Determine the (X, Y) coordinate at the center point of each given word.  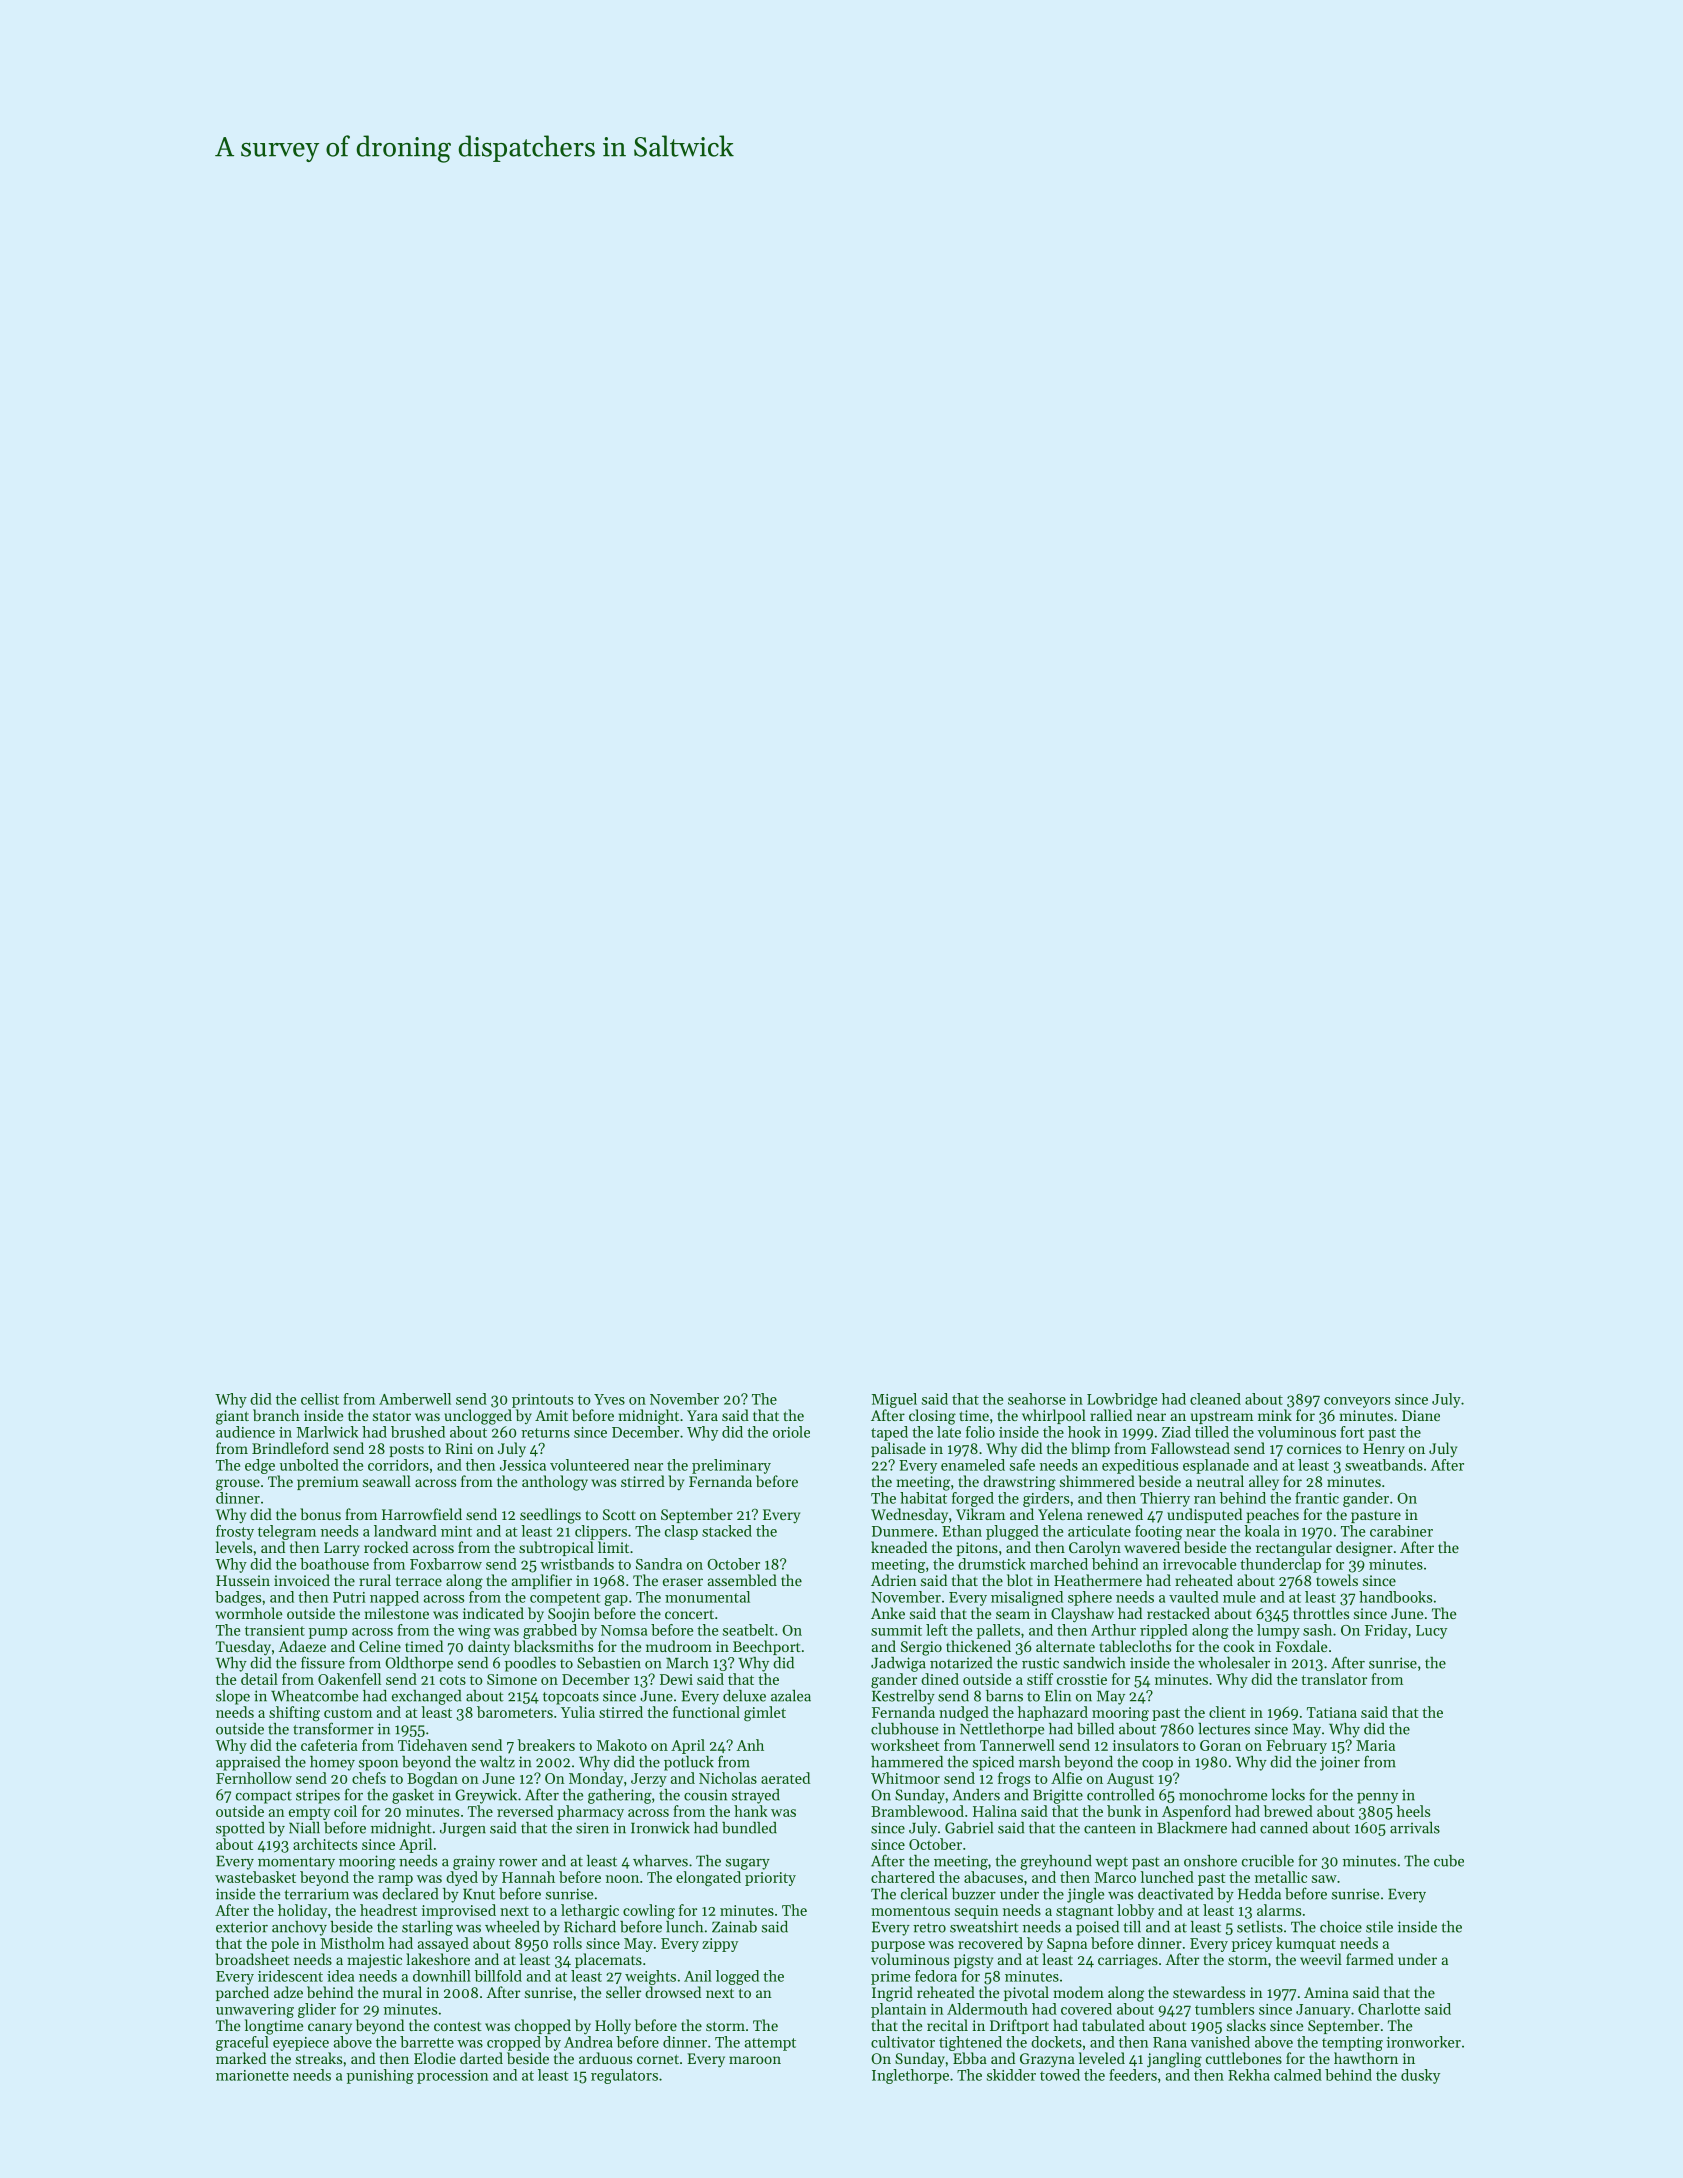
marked (241, 2058)
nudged (964, 1714)
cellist (320, 1399)
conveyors (1357, 1402)
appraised (248, 1763)
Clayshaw (1082, 1615)
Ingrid (892, 1994)
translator (1334, 1679)
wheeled (512, 1927)
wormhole (249, 1613)
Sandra (659, 1564)
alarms (1279, 1910)
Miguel (894, 1400)
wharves (660, 1861)
